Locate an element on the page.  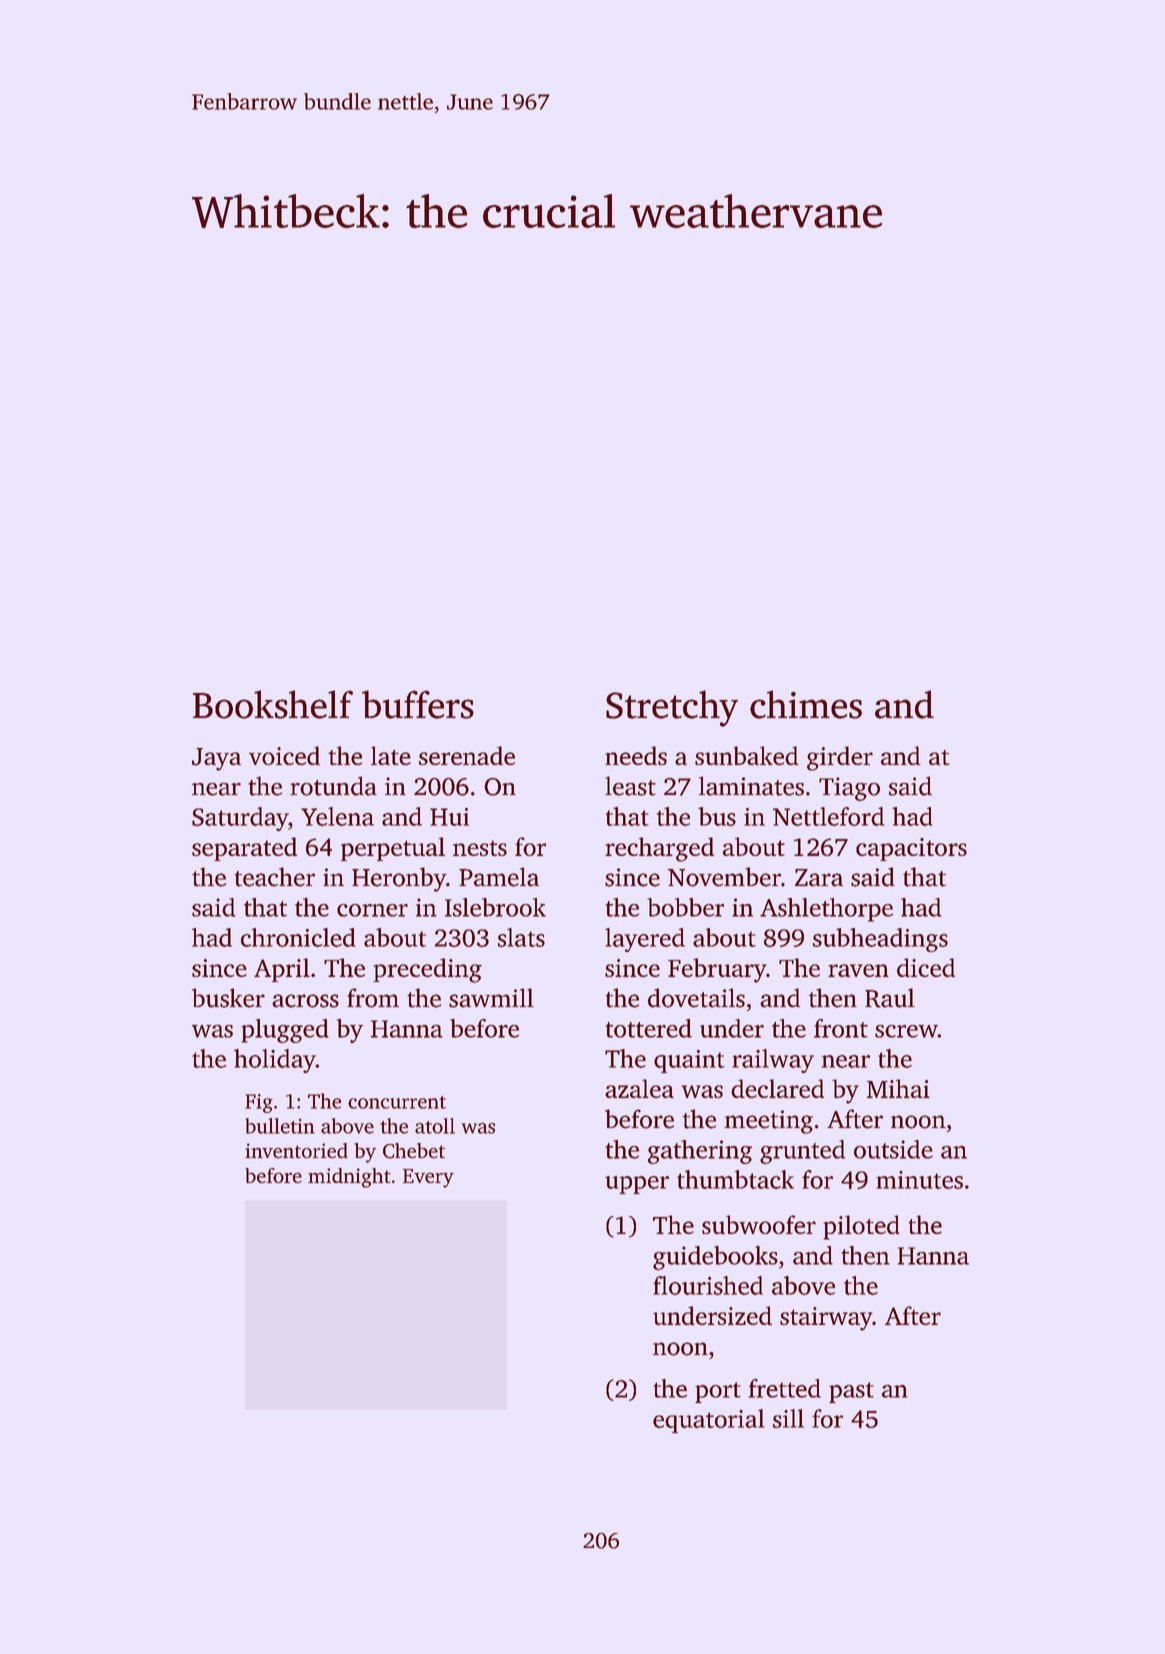
recharged is located at coordinates (659, 849).
